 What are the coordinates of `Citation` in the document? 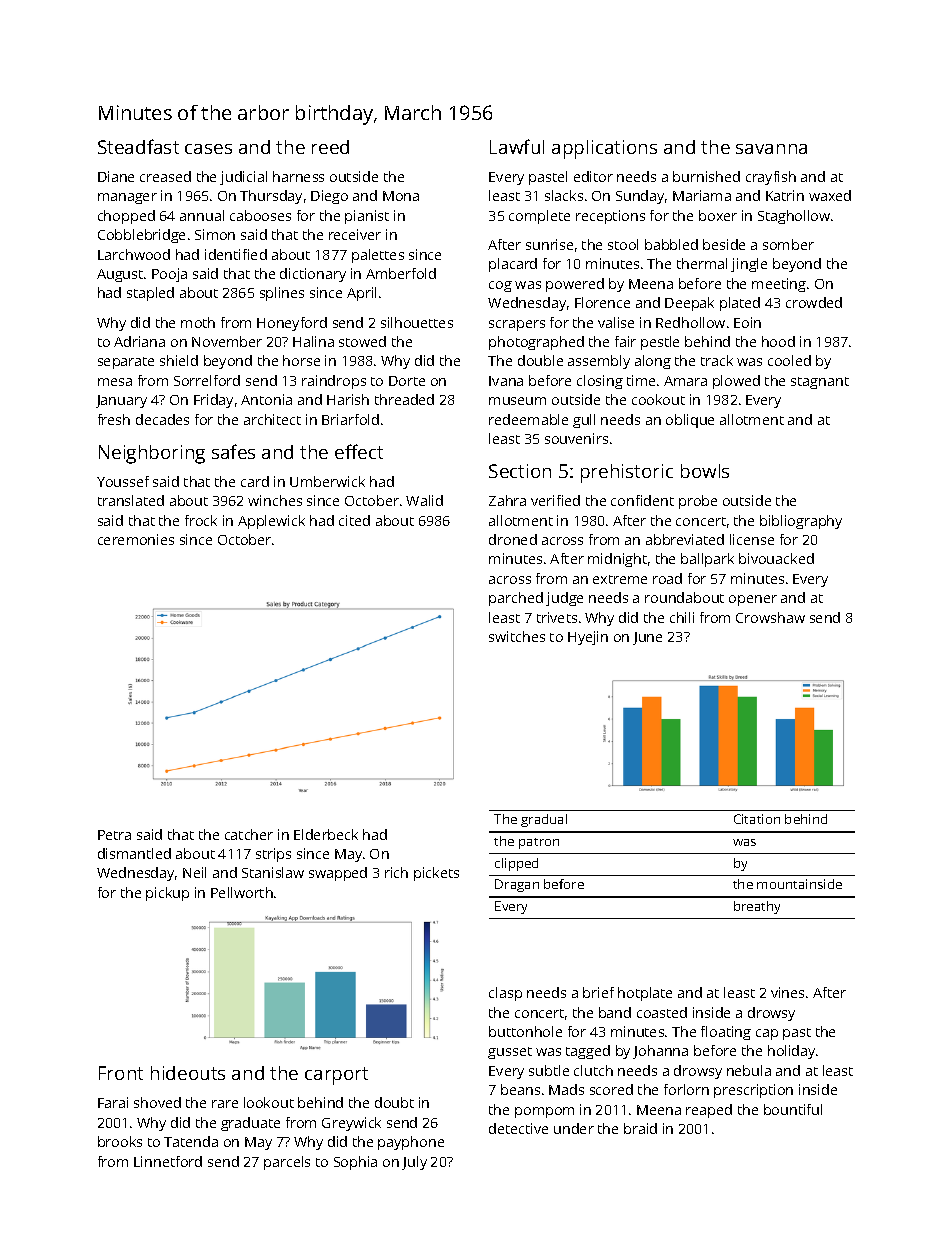 It's located at (757, 819).
